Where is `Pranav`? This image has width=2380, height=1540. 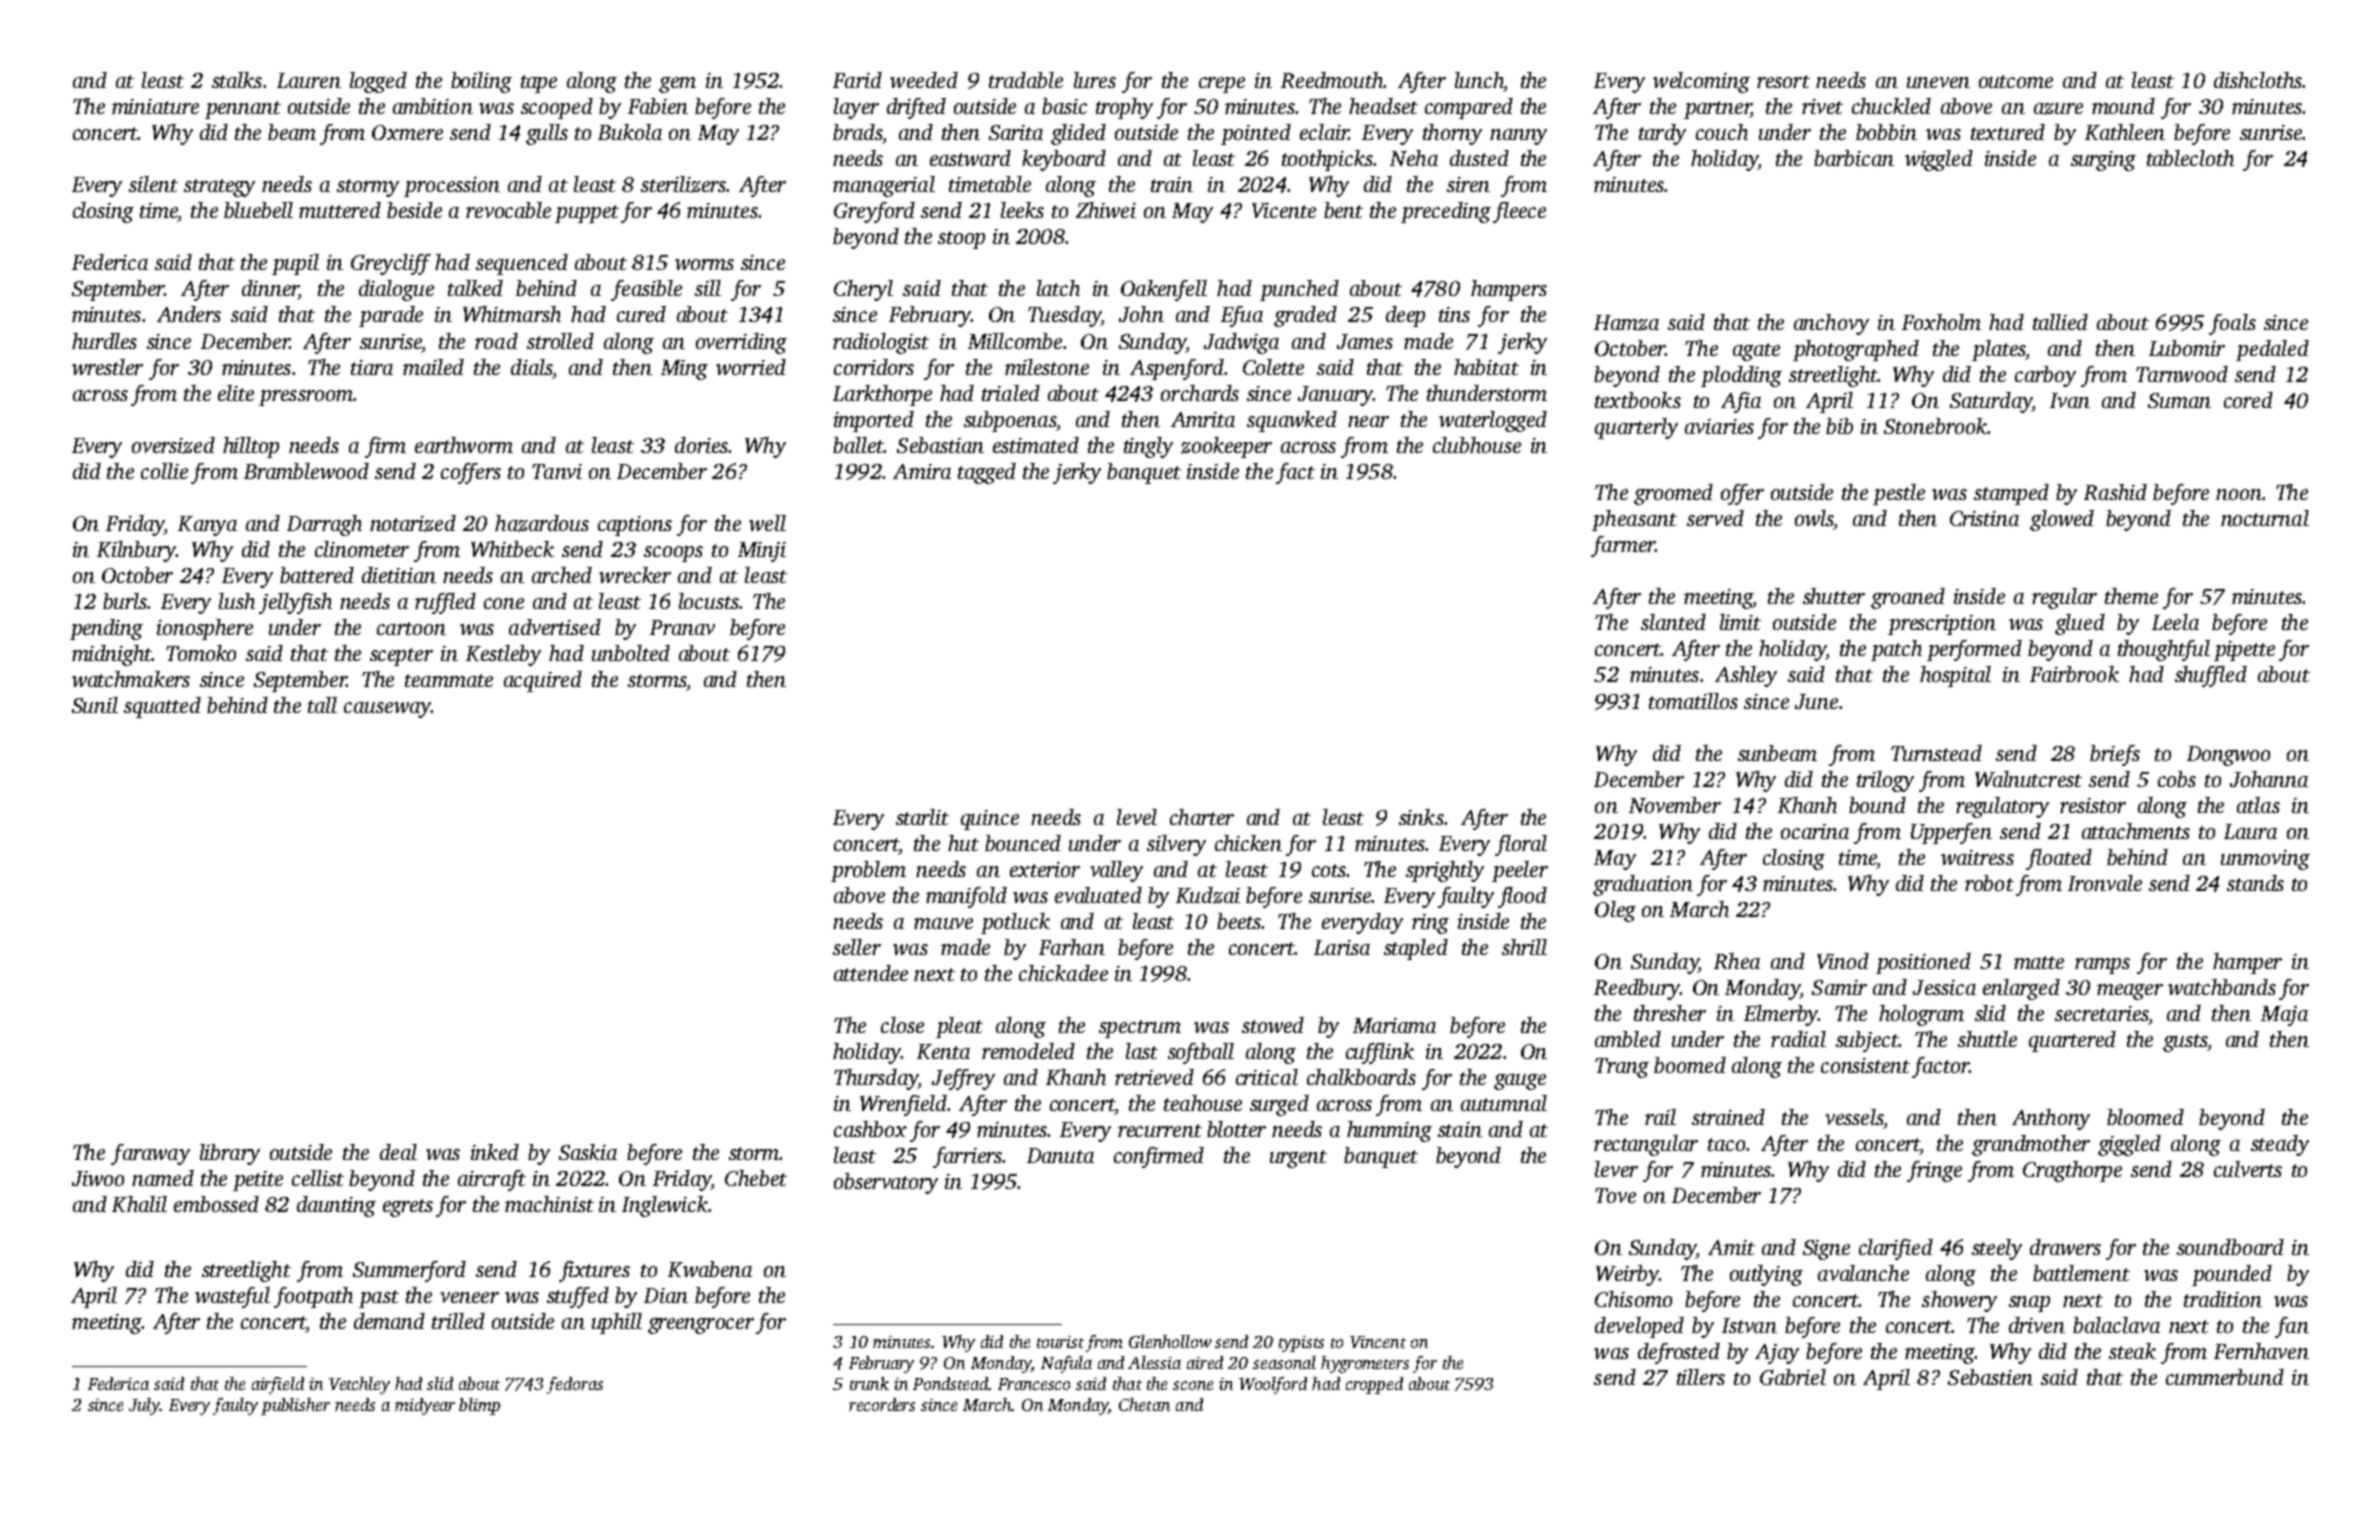 Pranav is located at coordinates (682, 627).
